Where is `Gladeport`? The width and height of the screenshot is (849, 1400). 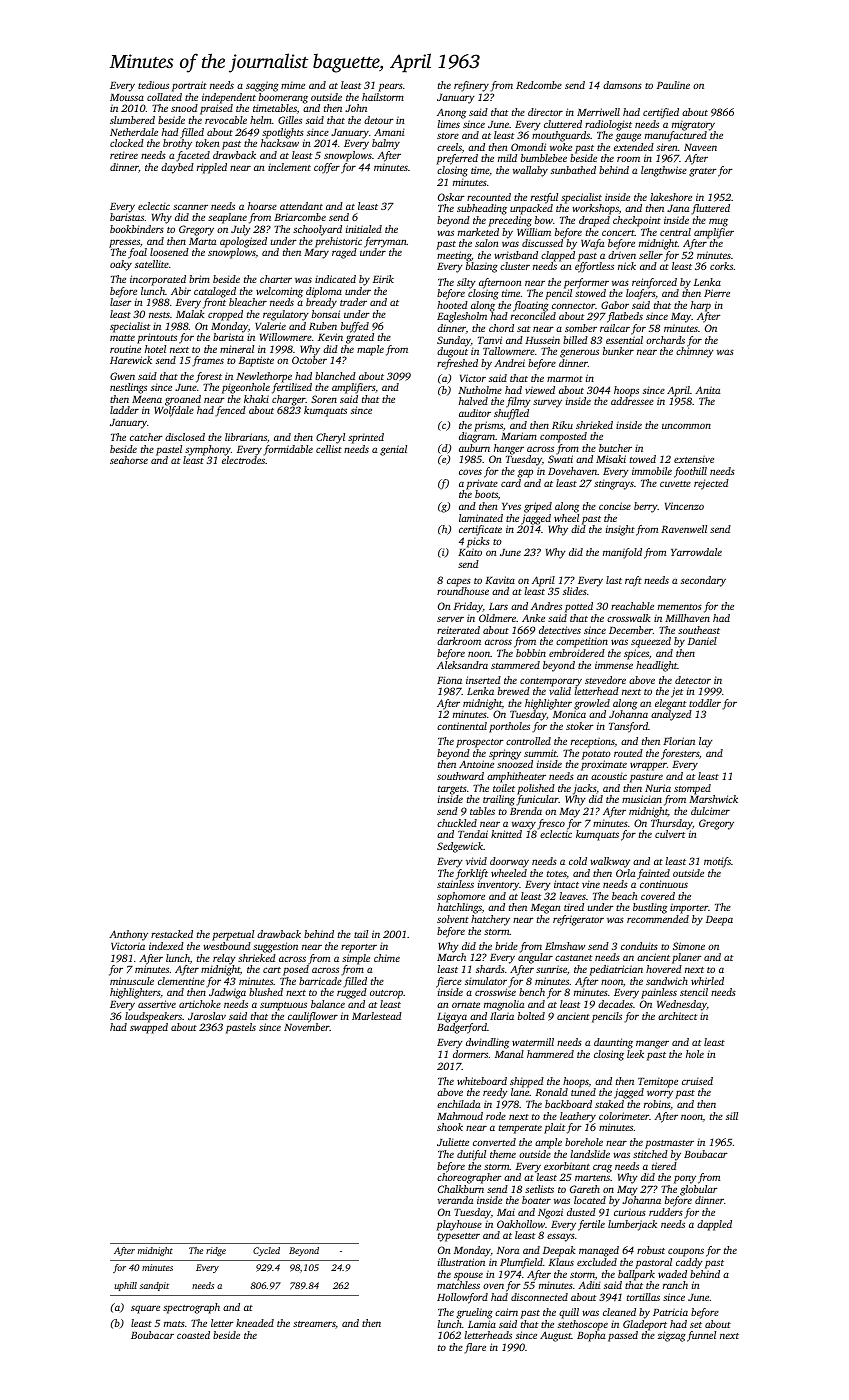
Gladeport is located at coordinates (645, 1325).
